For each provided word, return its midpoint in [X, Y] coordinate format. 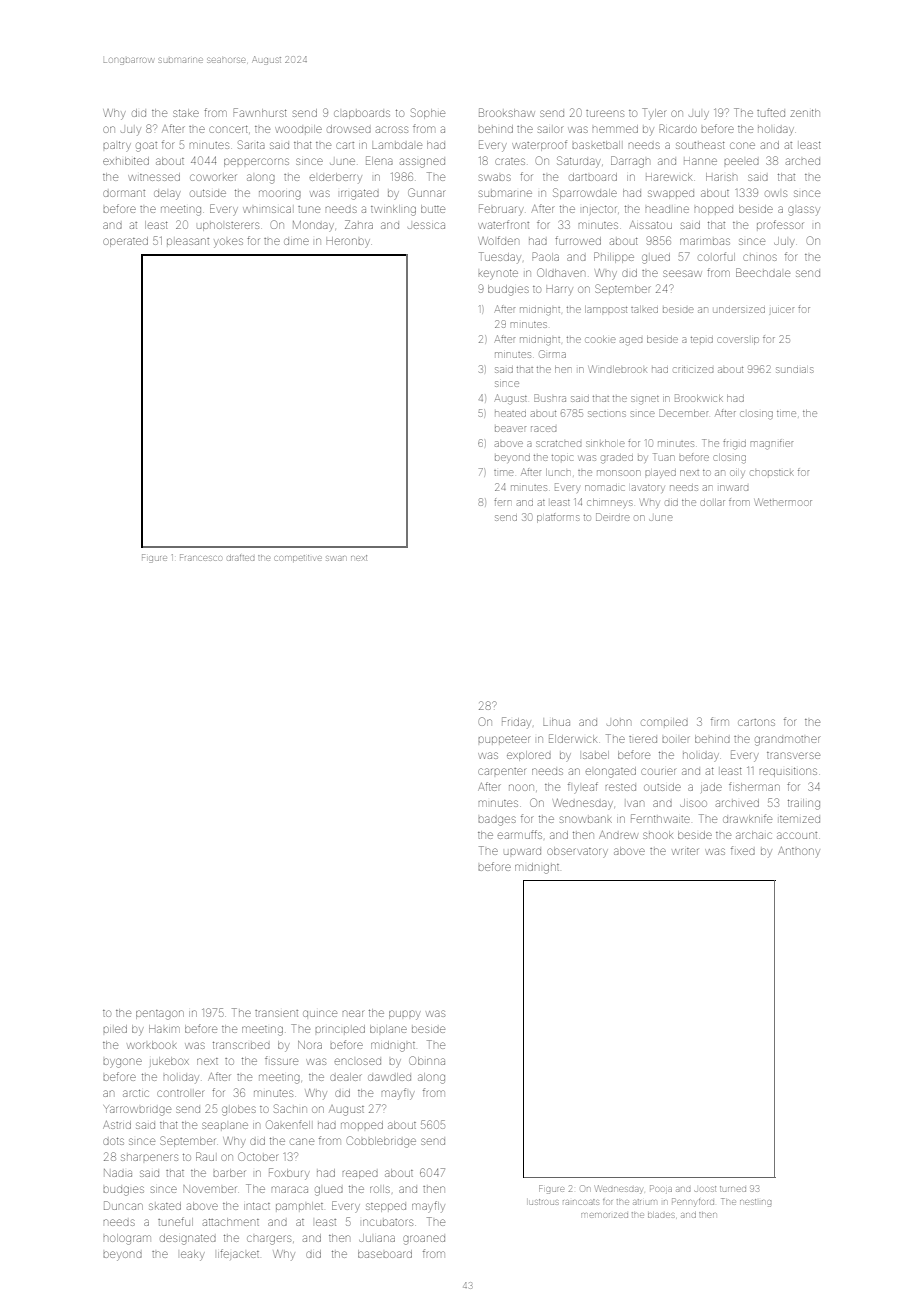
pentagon [160, 1015]
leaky [192, 1255]
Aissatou [651, 225]
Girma [552, 354]
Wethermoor [783, 502]
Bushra [550, 398]
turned [733, 1189]
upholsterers [228, 226]
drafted [240, 558]
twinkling [393, 210]
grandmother [787, 741]
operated [125, 242]
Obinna [427, 1060]
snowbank [586, 819]
